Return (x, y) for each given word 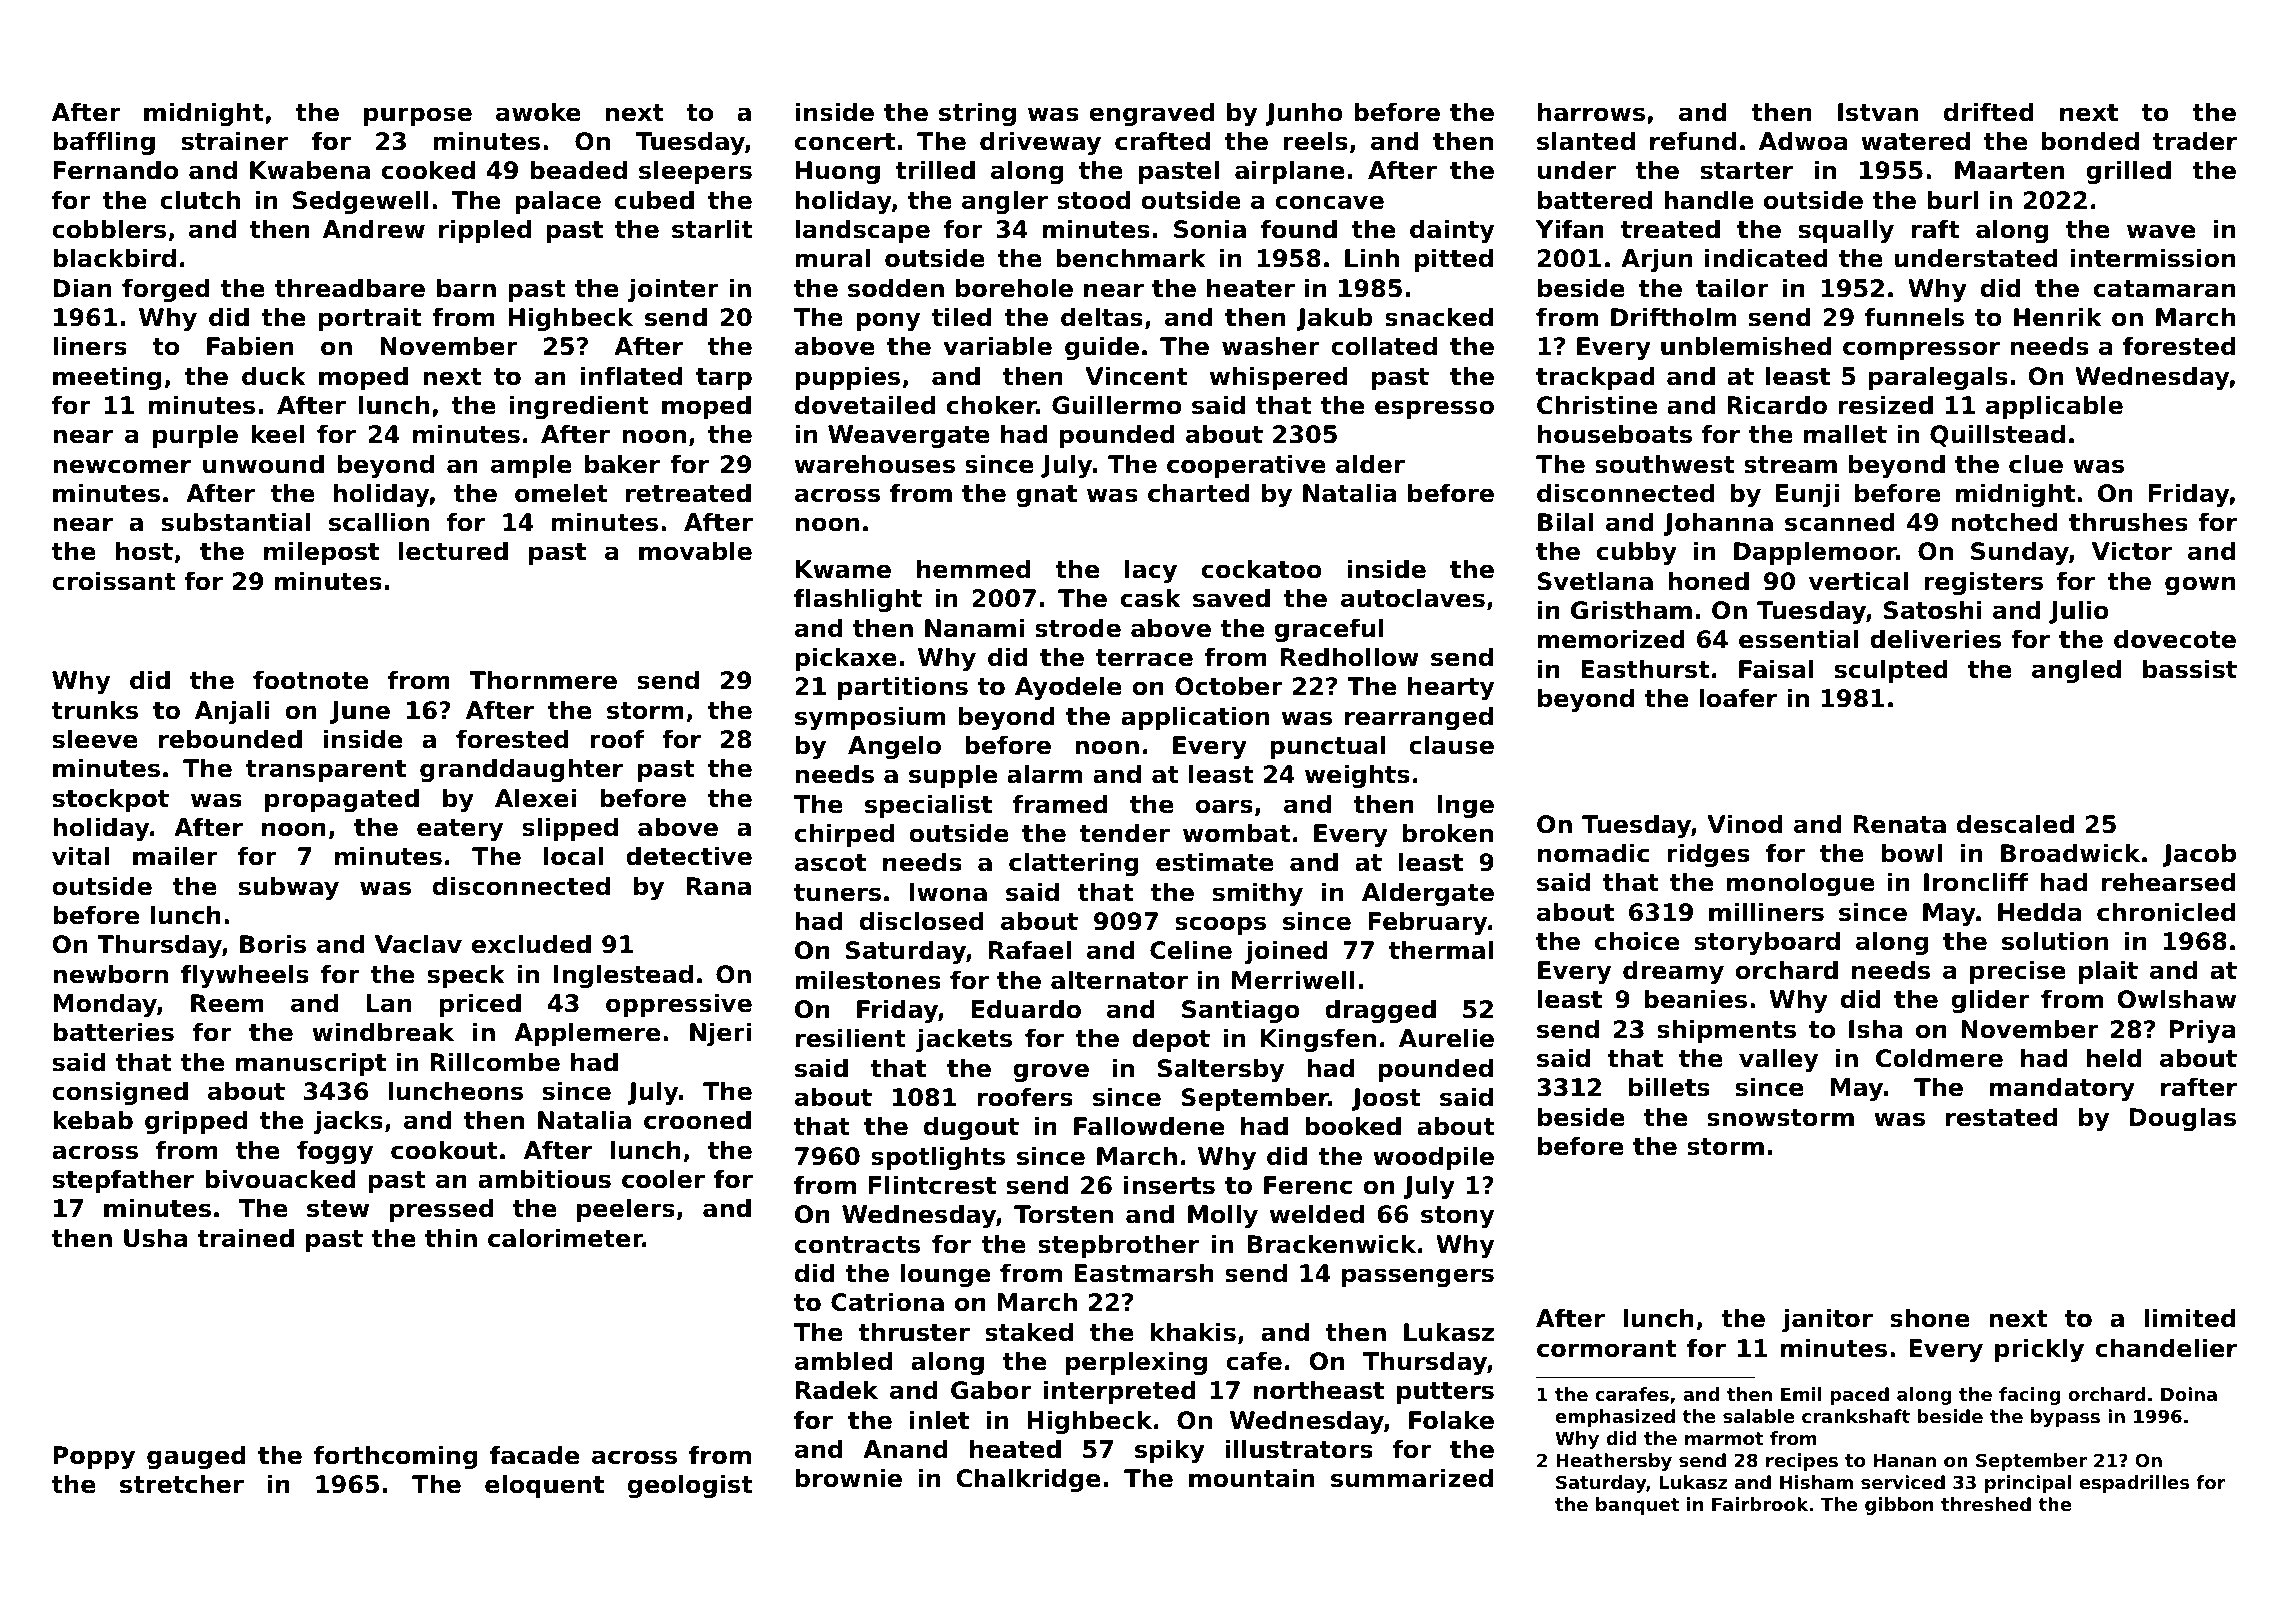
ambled (843, 1361)
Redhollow (1350, 657)
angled (2076, 671)
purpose (418, 116)
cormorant (1606, 1349)
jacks (348, 1122)
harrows (1591, 112)
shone (1930, 1318)
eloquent (544, 1486)
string (977, 114)
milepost (321, 553)
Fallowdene (1149, 1126)
